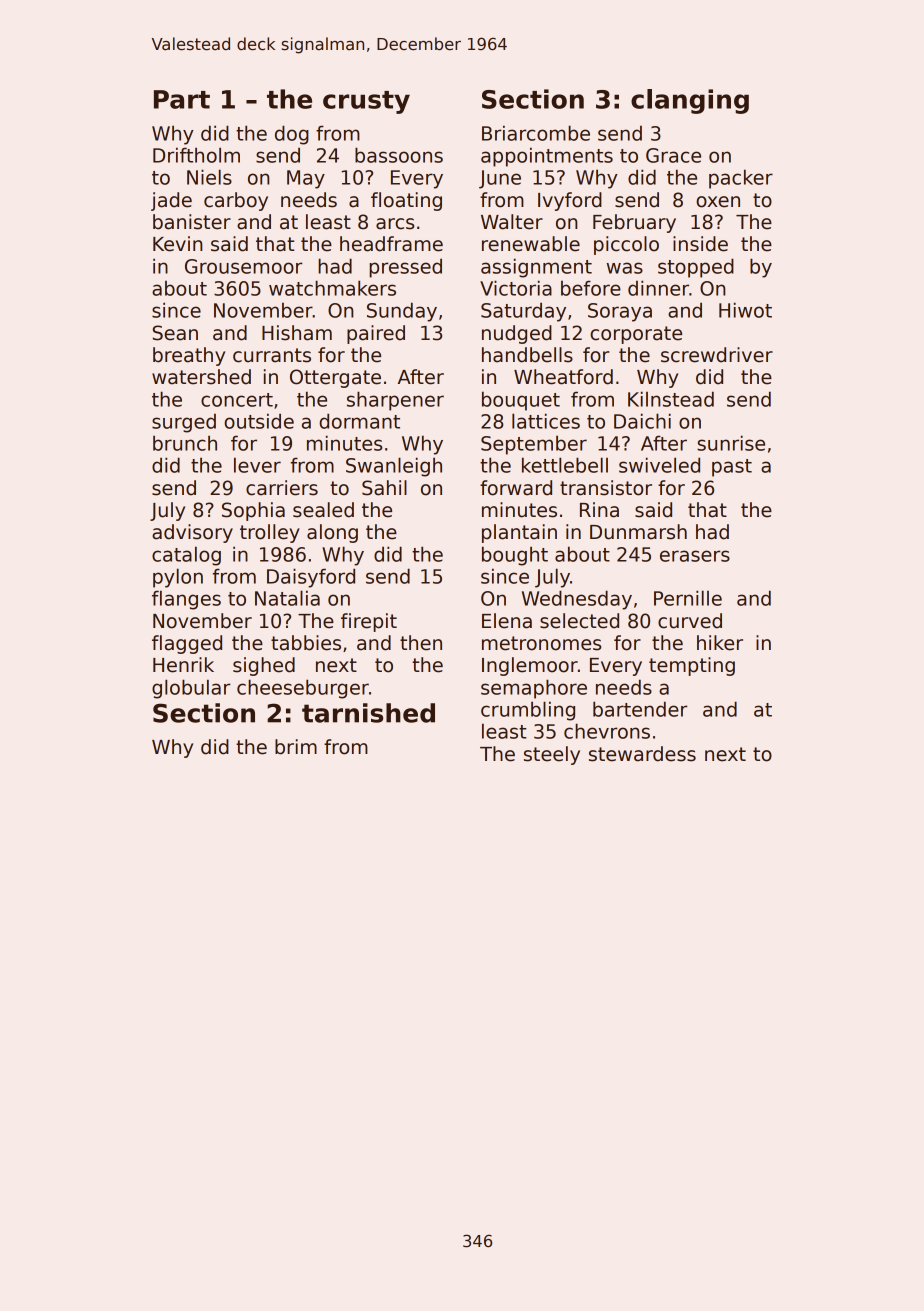  What do you see at coordinates (521, 401) in the screenshot?
I see `bouquet` at bounding box center [521, 401].
